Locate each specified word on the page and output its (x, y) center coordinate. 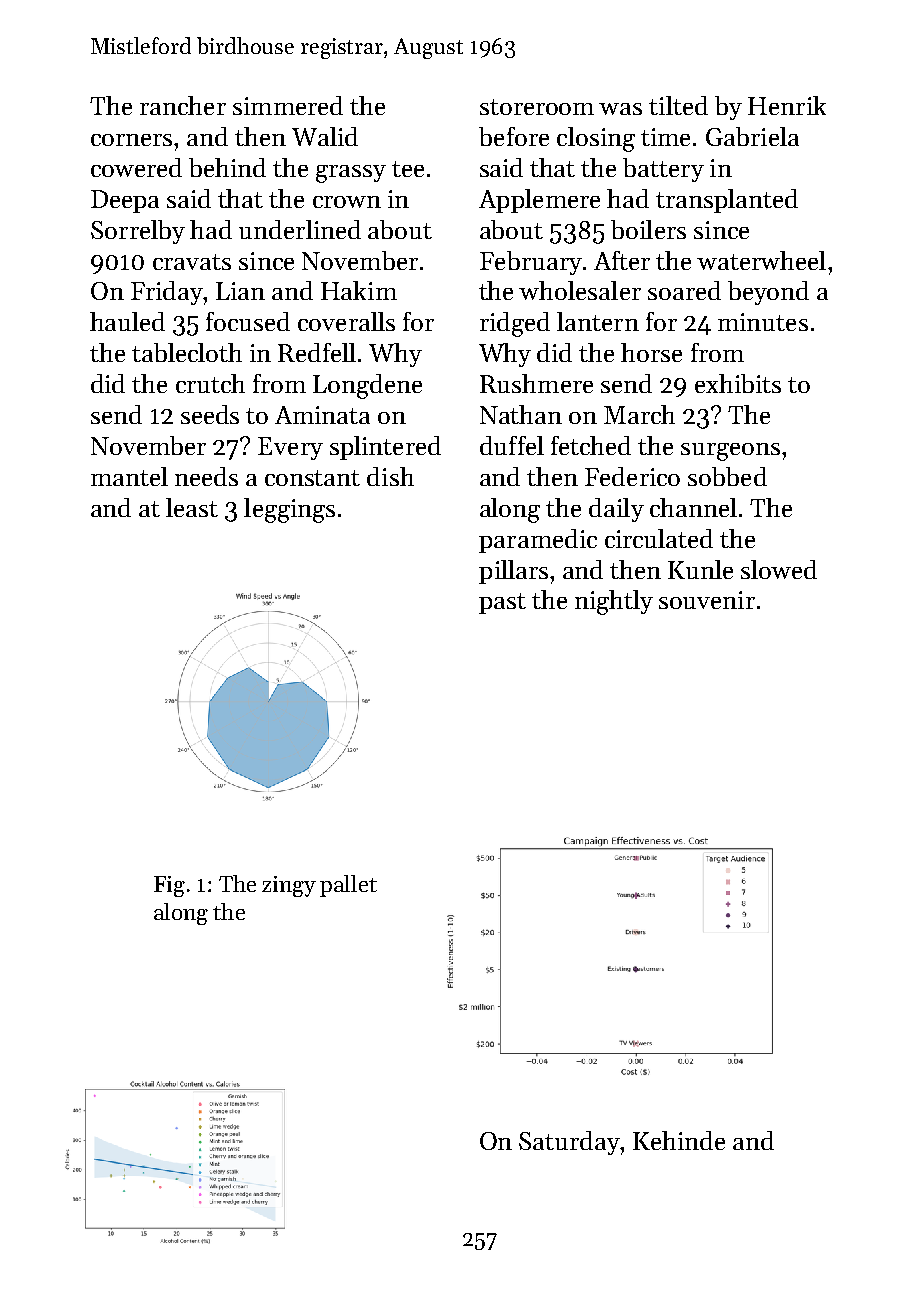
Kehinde (679, 1140)
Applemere (539, 201)
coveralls (346, 321)
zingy (289, 886)
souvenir (707, 600)
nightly (614, 602)
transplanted (727, 201)
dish (390, 476)
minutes (763, 322)
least (192, 507)
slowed (779, 569)
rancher (183, 105)
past (502, 603)
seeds (210, 414)
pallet (348, 886)
